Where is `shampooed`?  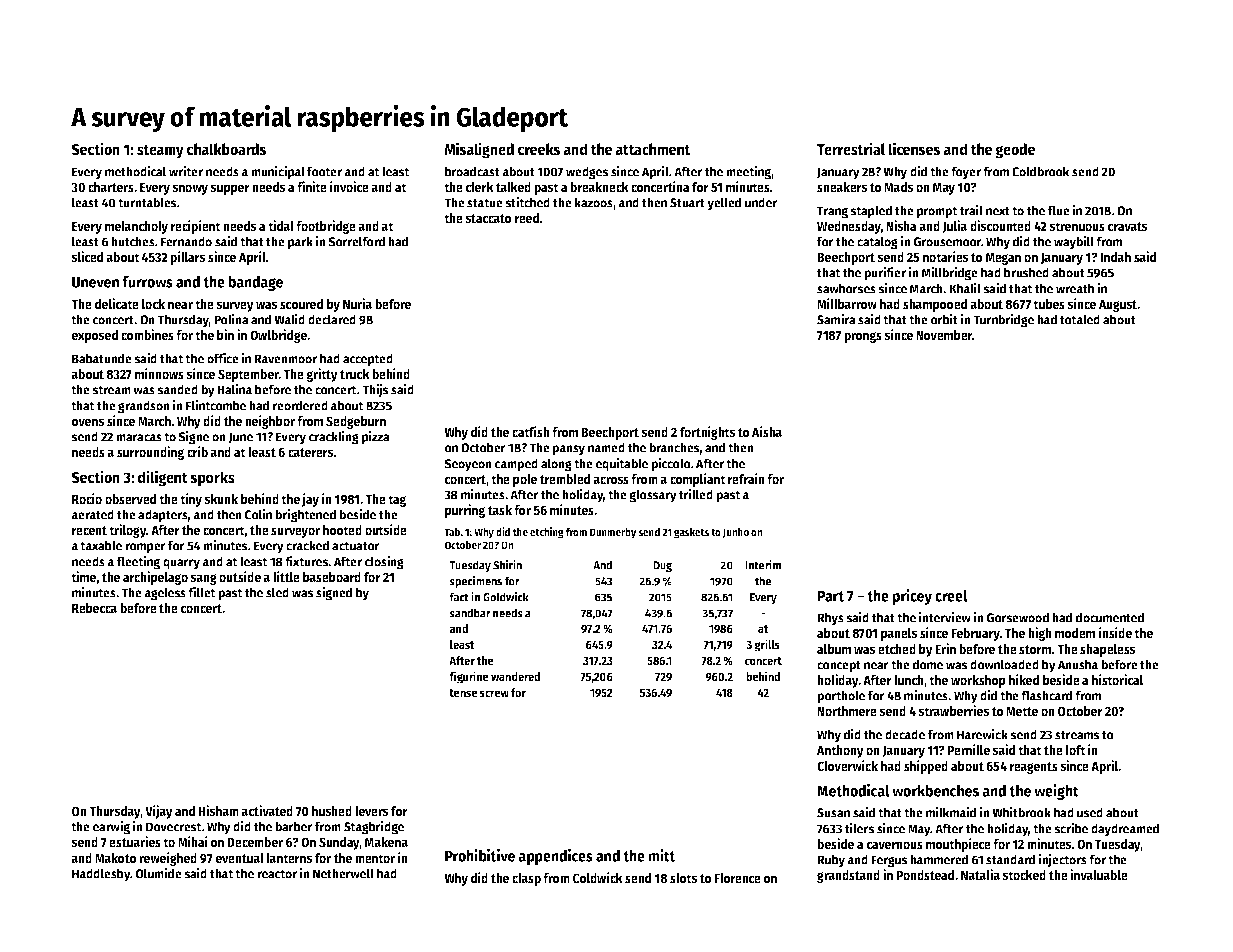 shampooed is located at coordinates (935, 305).
